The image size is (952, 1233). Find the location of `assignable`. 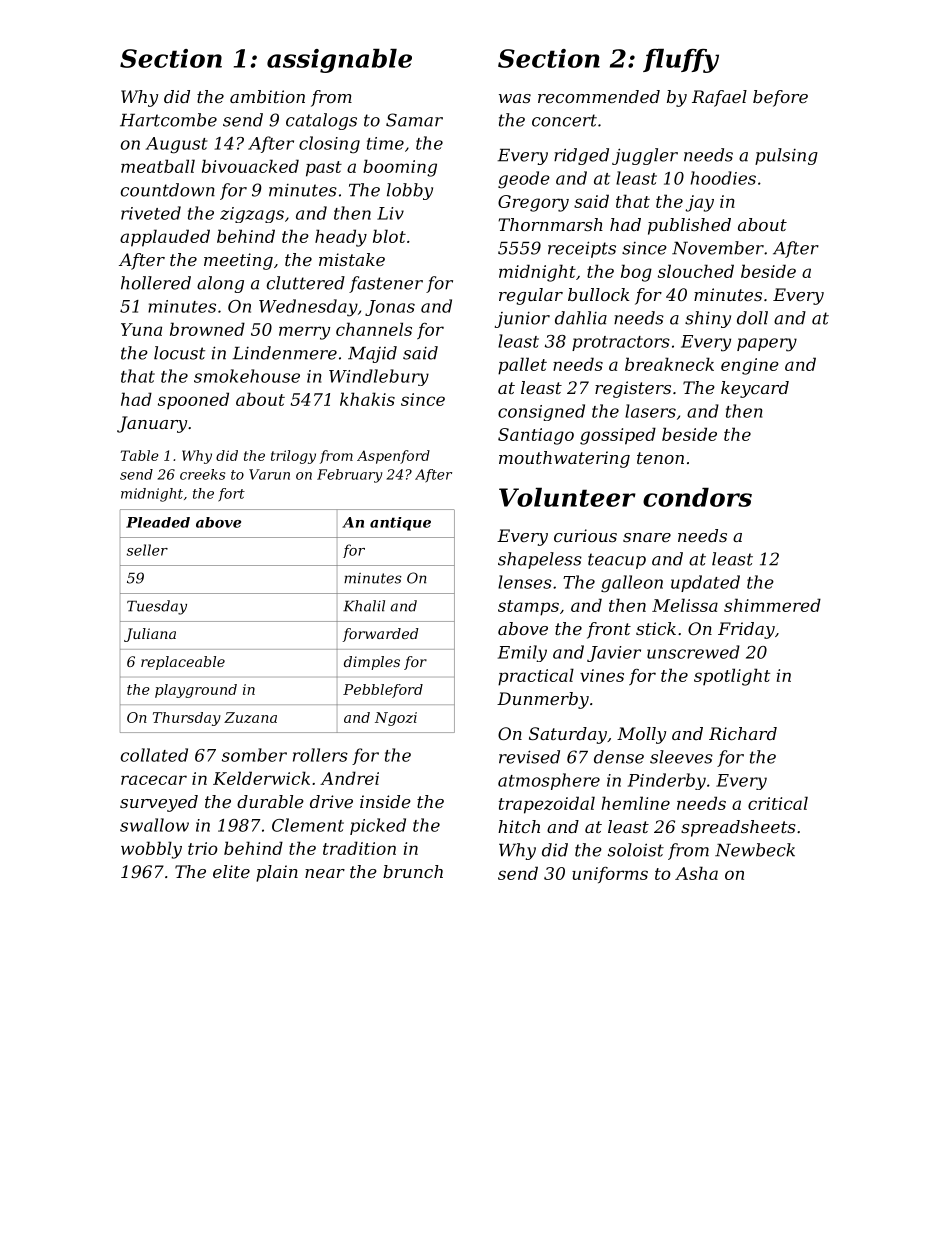

assignable is located at coordinates (339, 61).
